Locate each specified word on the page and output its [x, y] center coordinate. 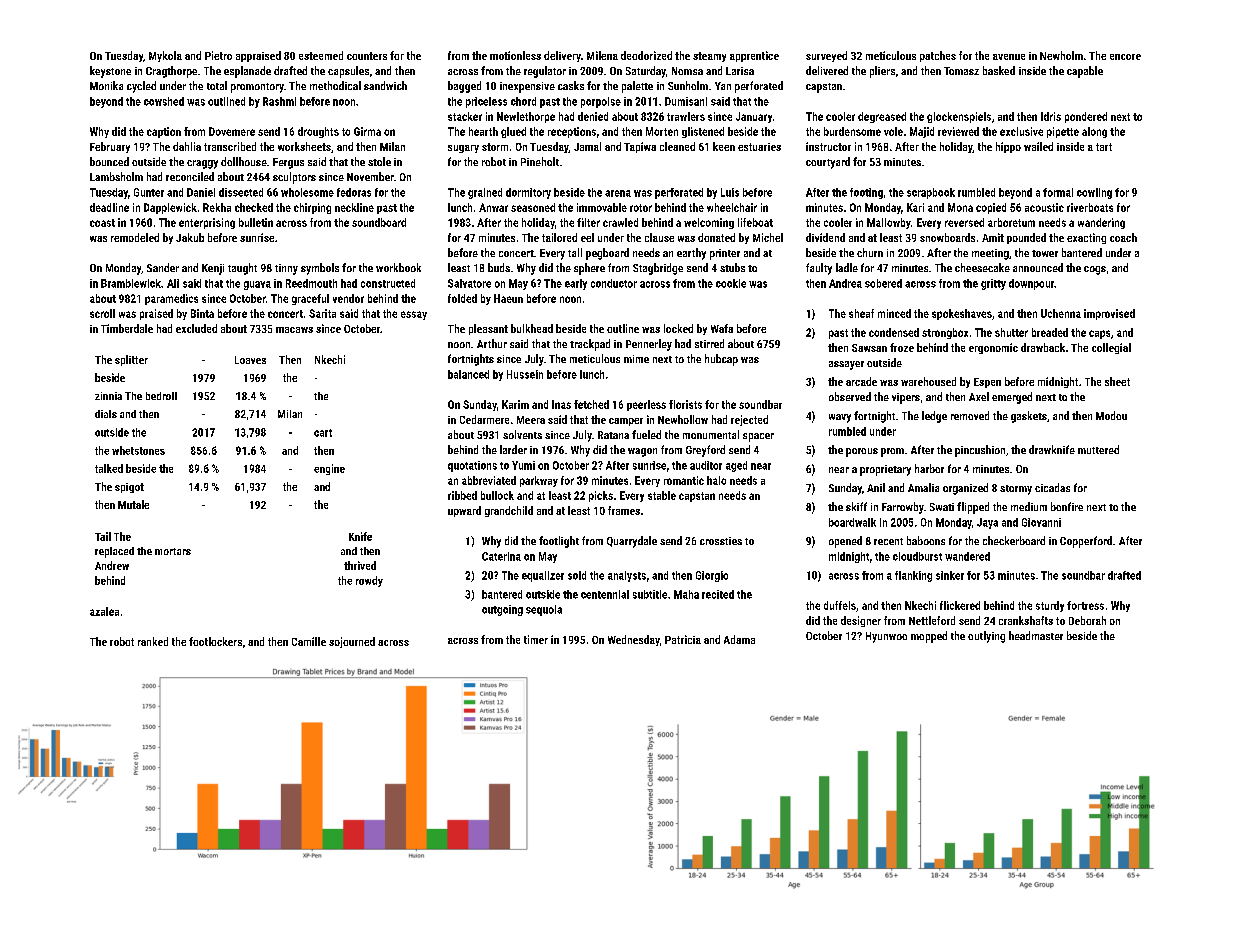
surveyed [826, 56]
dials [106, 414]
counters [367, 56]
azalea [104, 611]
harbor [929, 468]
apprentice [754, 56]
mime [636, 359]
